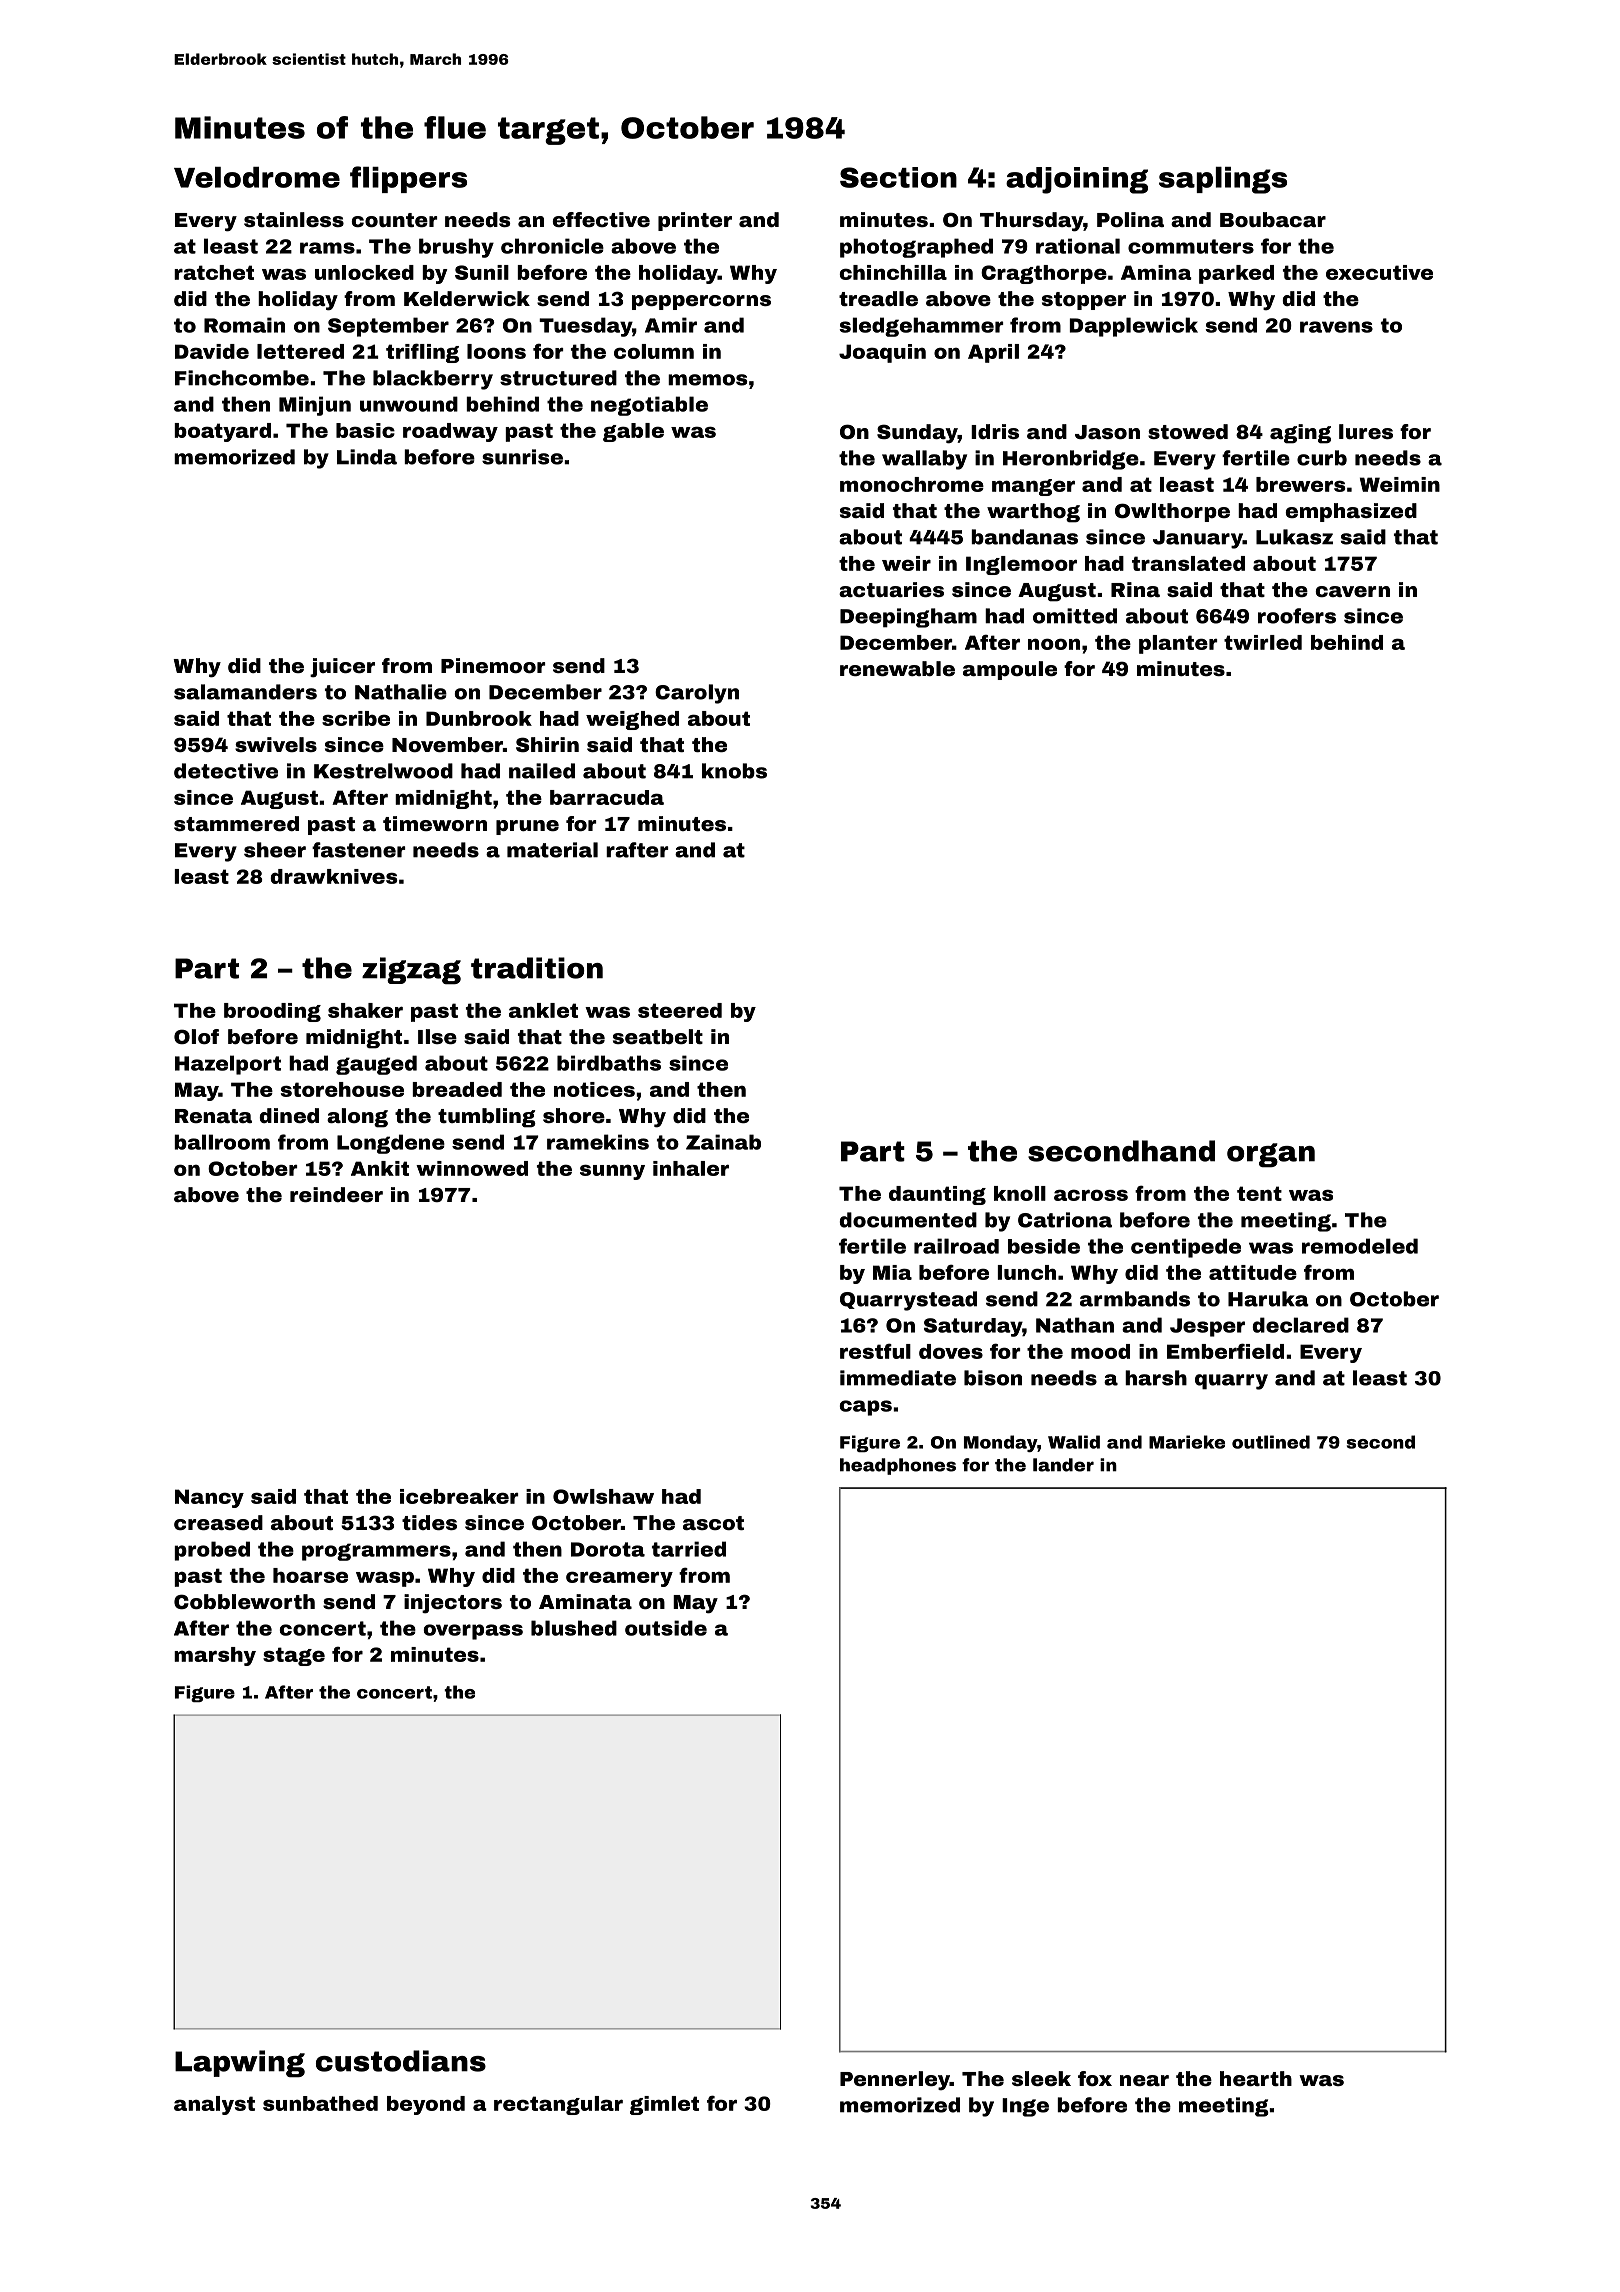 Image resolution: width=1620 pixels, height=2292 pixels. I want to click on Lukasz, so click(1294, 537).
